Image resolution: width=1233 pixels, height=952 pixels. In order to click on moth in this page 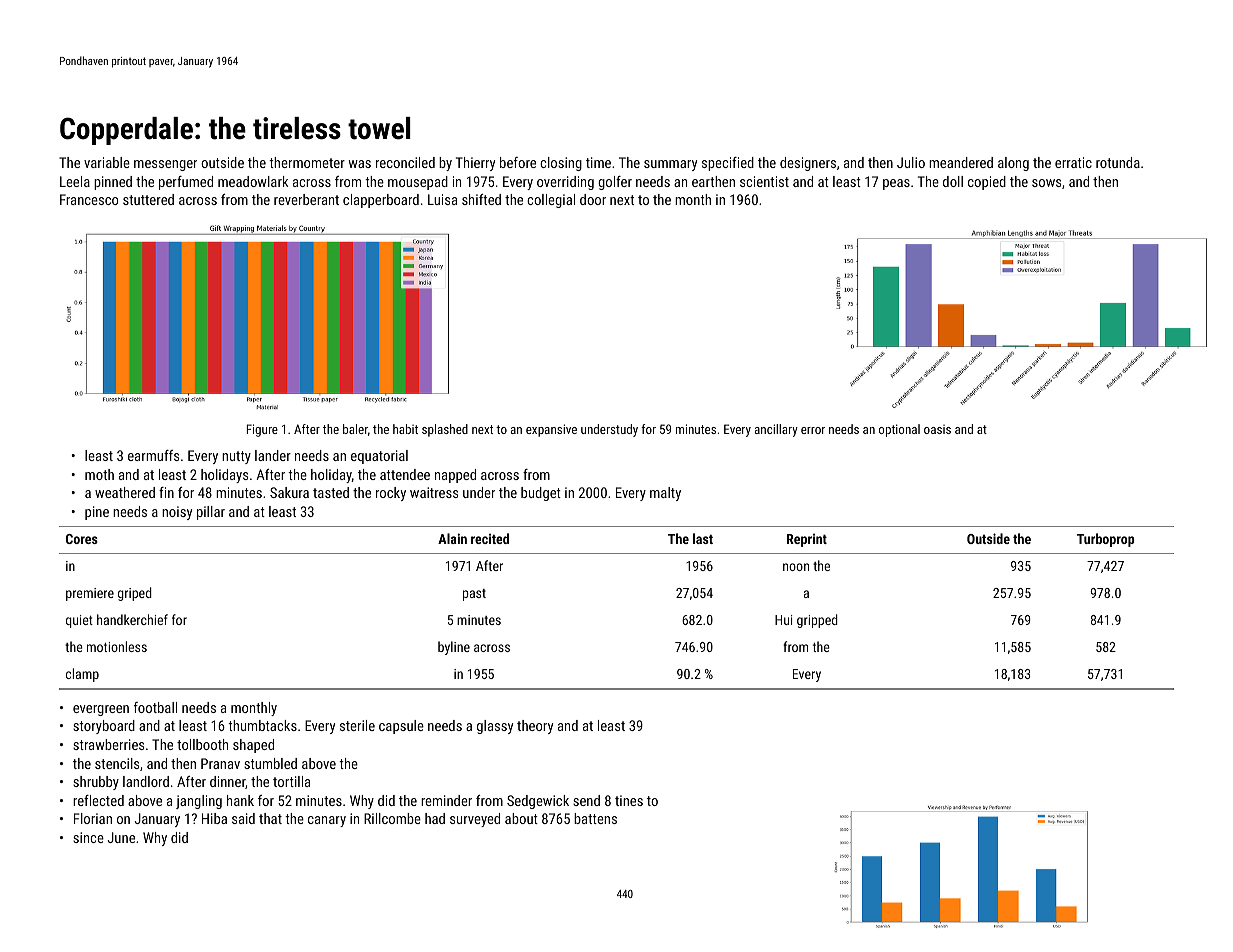, I will do `click(99, 474)`.
